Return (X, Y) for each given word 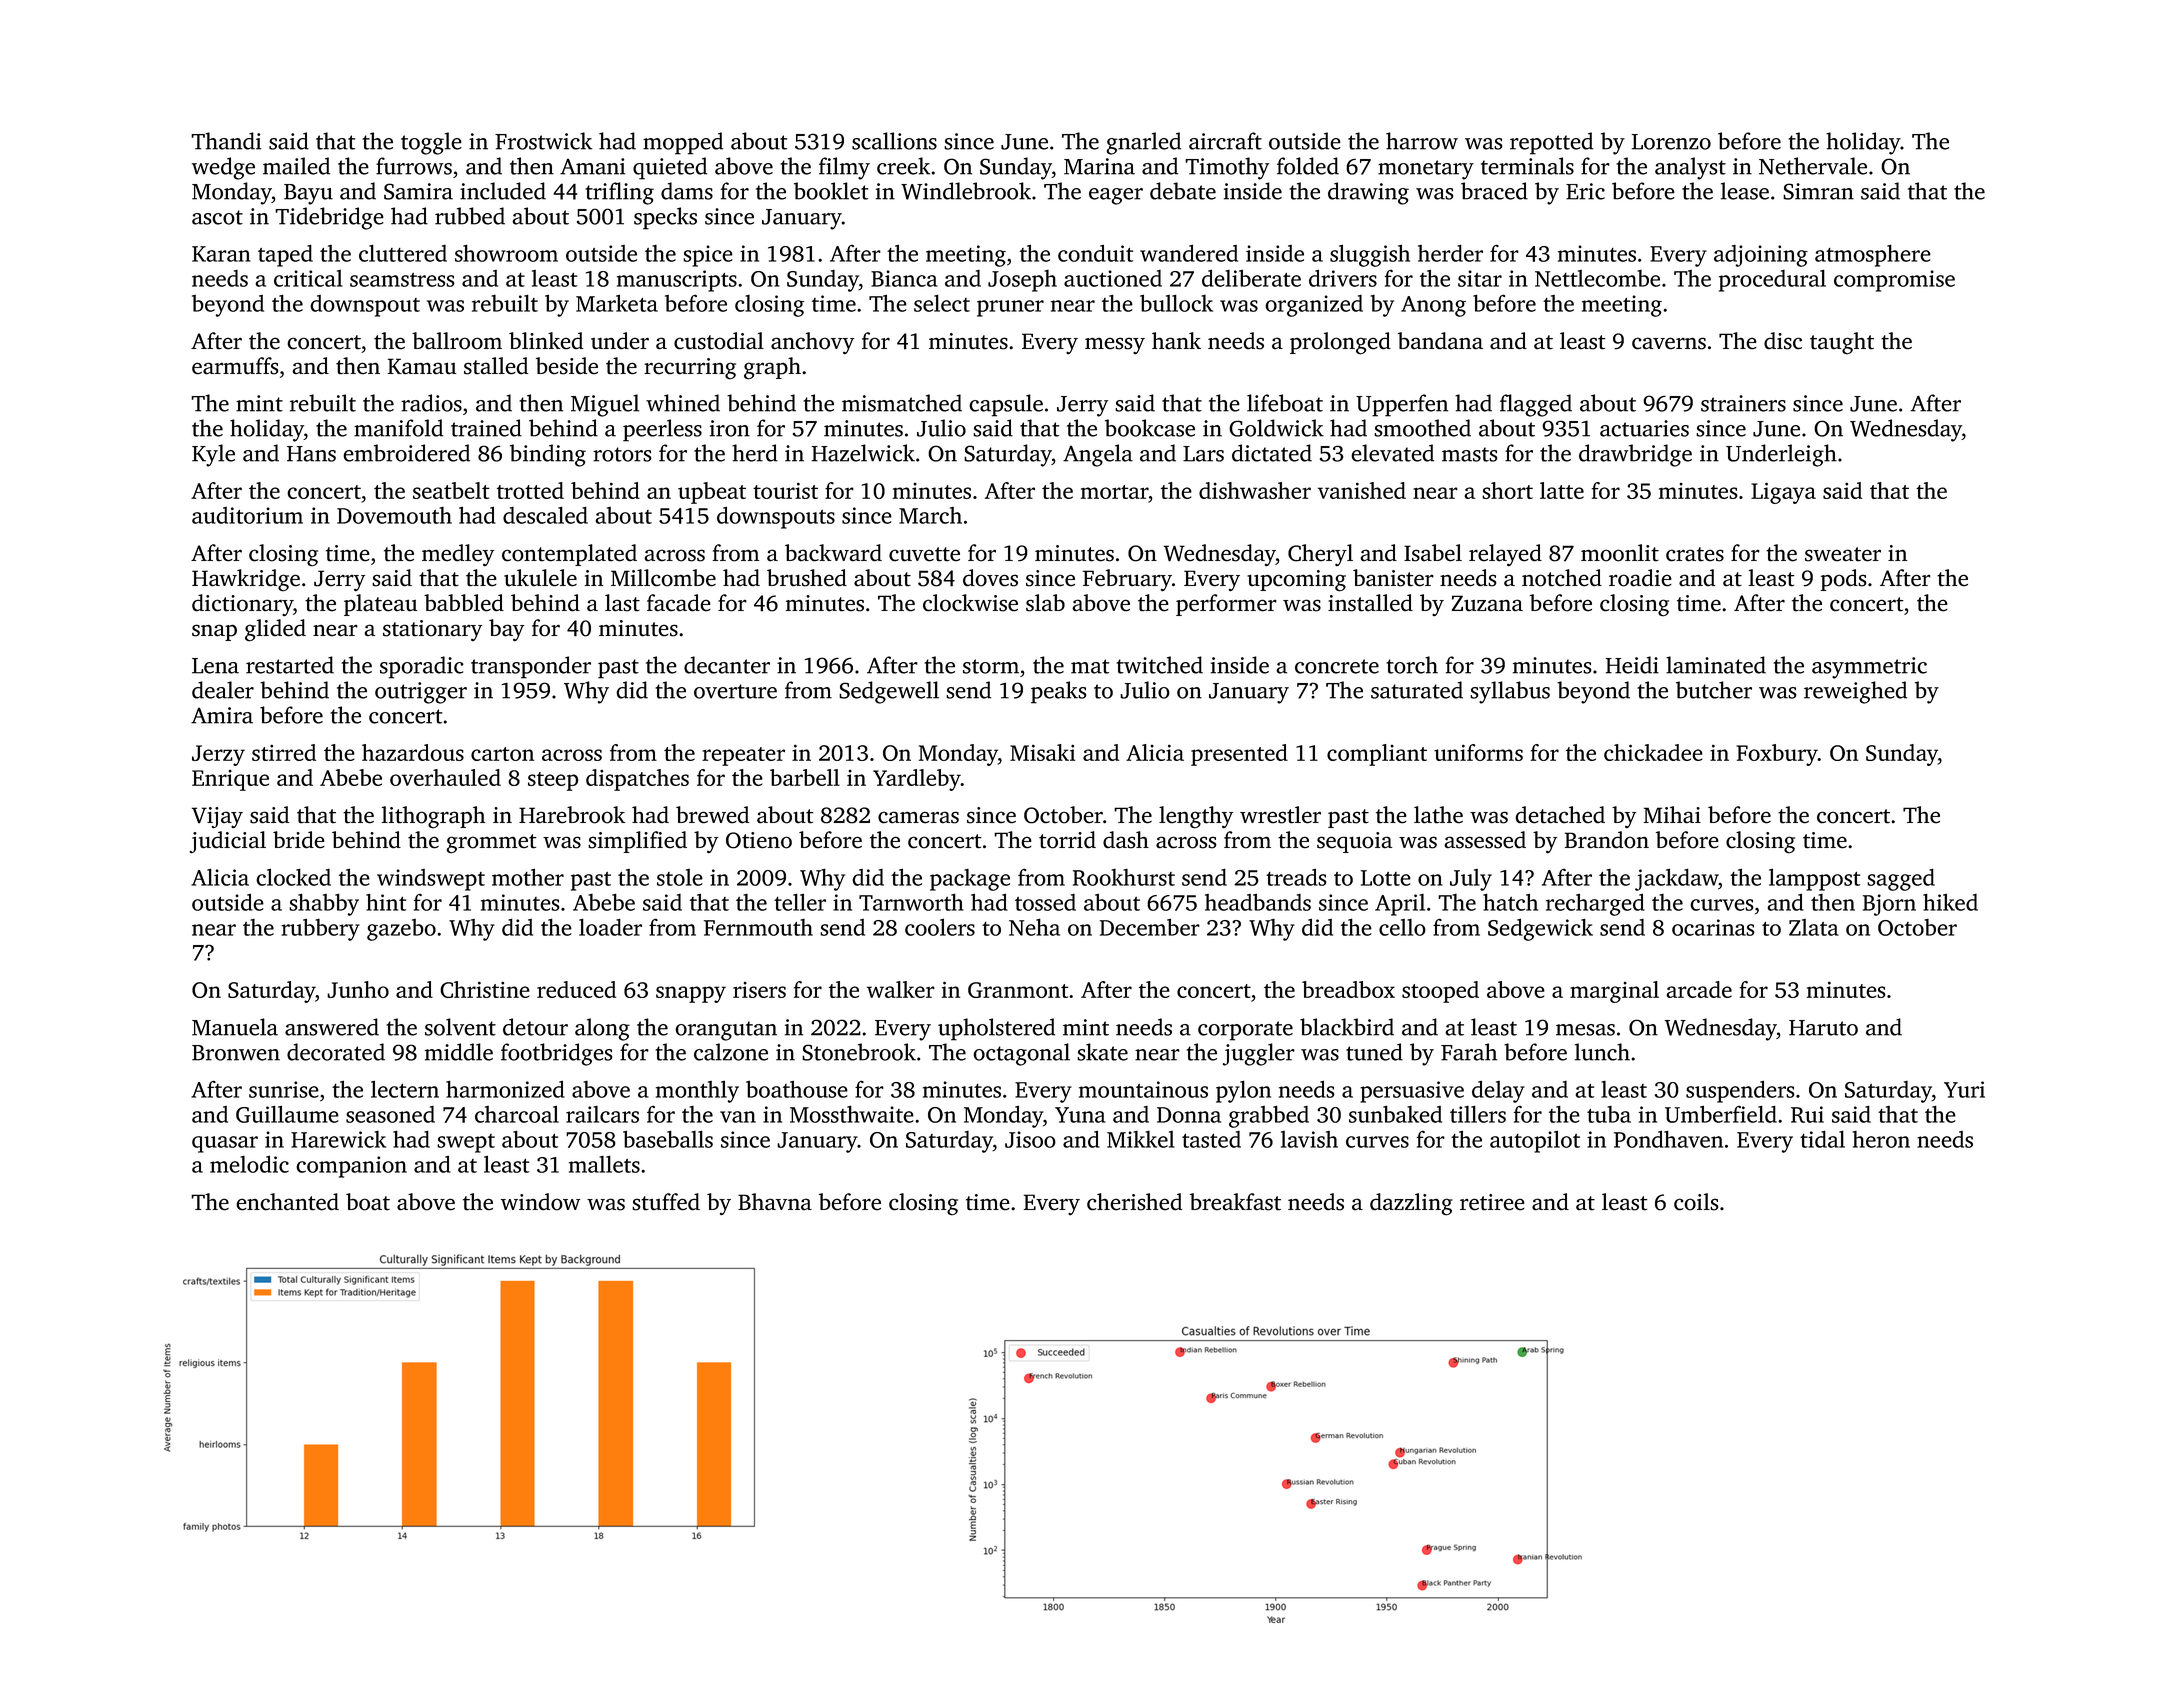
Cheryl (1320, 555)
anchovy (812, 343)
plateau (380, 605)
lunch (1602, 1052)
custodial (719, 341)
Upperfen (1402, 405)
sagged (1901, 879)
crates (1695, 554)
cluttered (403, 253)
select (942, 303)
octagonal (1021, 1054)
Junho (358, 989)
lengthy (1196, 817)
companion (351, 1167)
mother (528, 877)
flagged (1536, 405)
